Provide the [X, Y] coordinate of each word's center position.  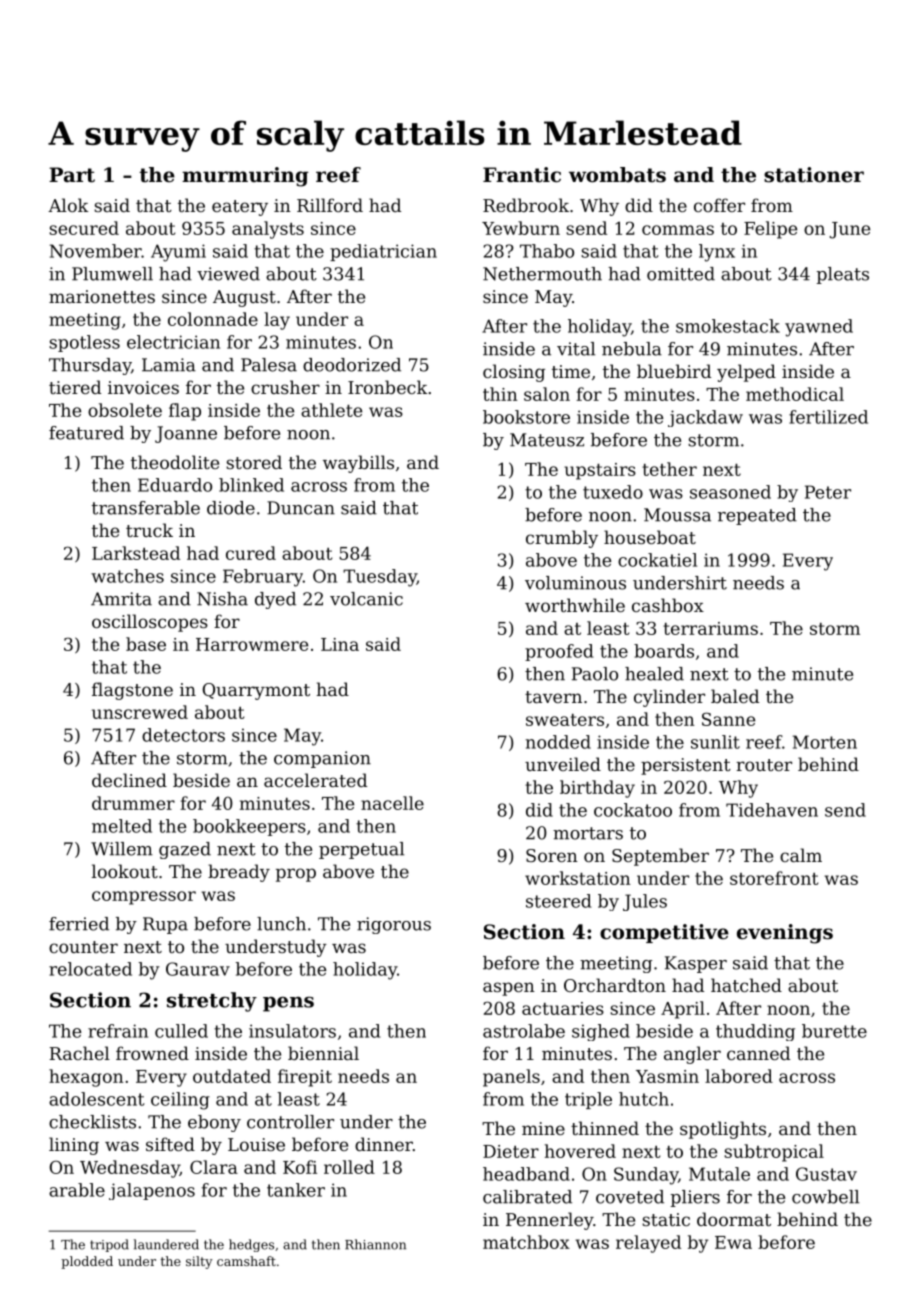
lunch [281, 924]
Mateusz [547, 440]
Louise [256, 1144]
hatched [746, 985]
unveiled [563, 764]
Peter [828, 492]
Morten [825, 742]
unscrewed [140, 712]
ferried [79, 924]
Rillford [330, 205]
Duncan [301, 508]
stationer [814, 175]
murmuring [245, 177]
